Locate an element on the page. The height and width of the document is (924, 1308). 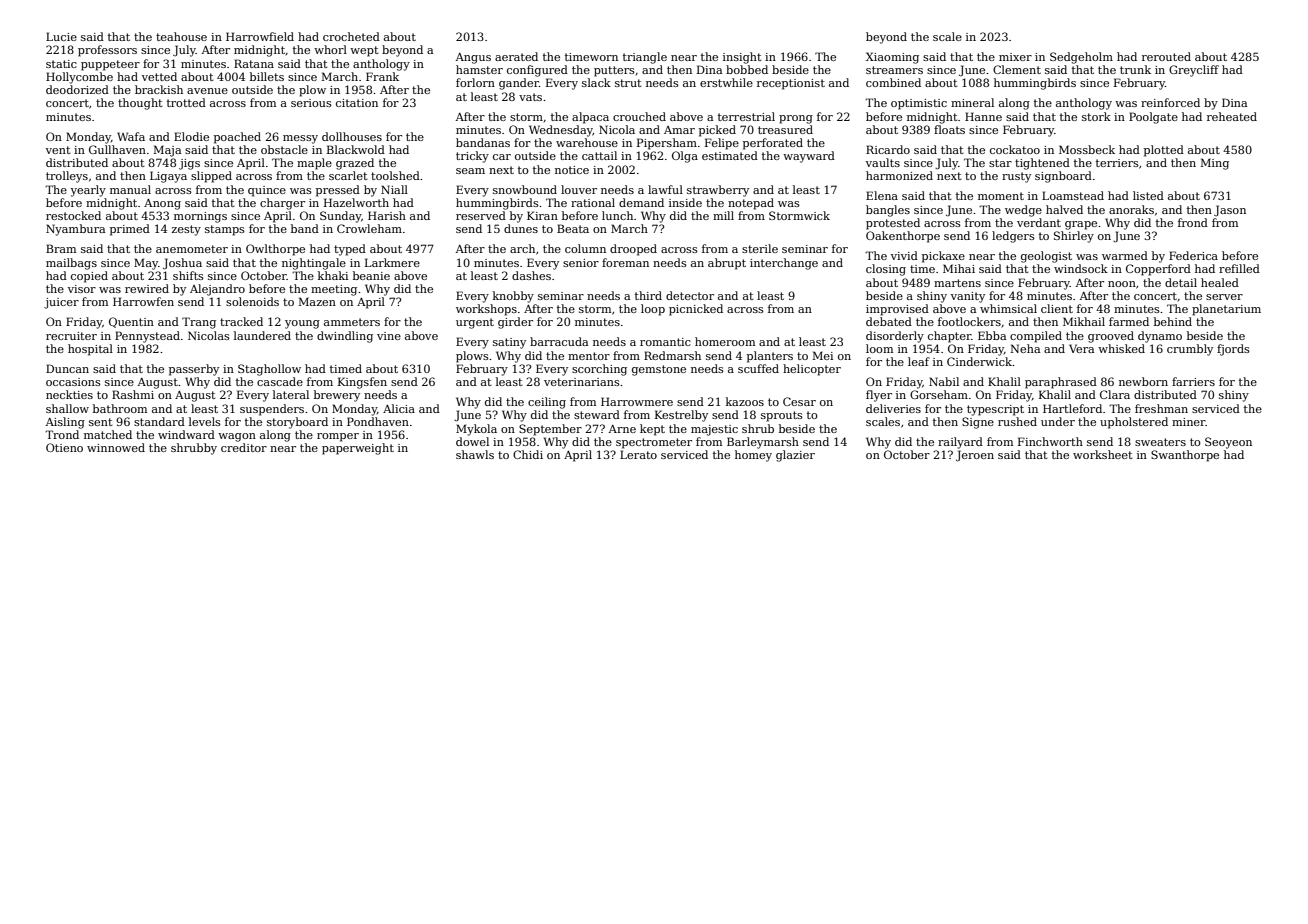
worksheet is located at coordinates (1103, 454).
